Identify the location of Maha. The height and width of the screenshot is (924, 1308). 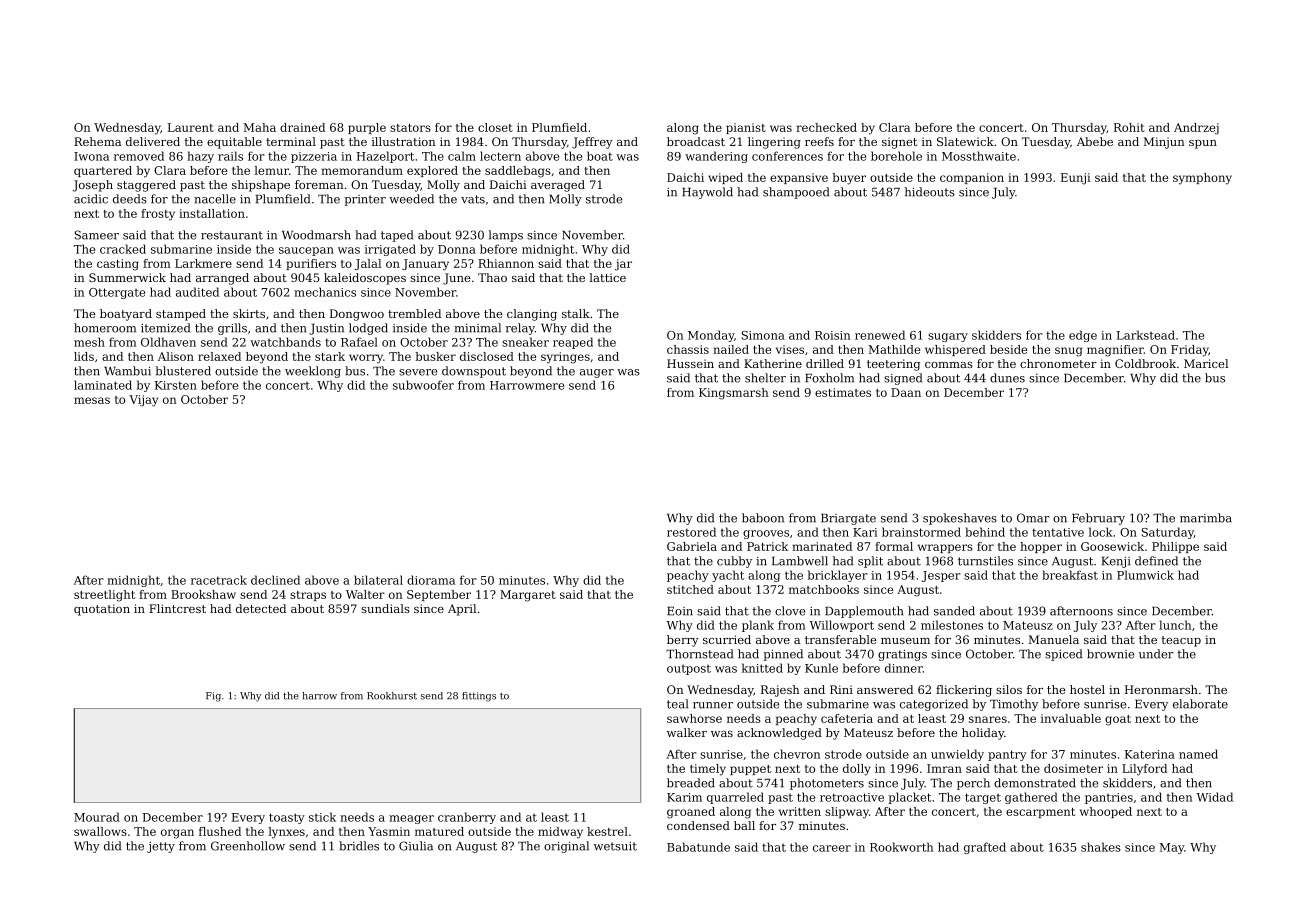
(259, 127).
